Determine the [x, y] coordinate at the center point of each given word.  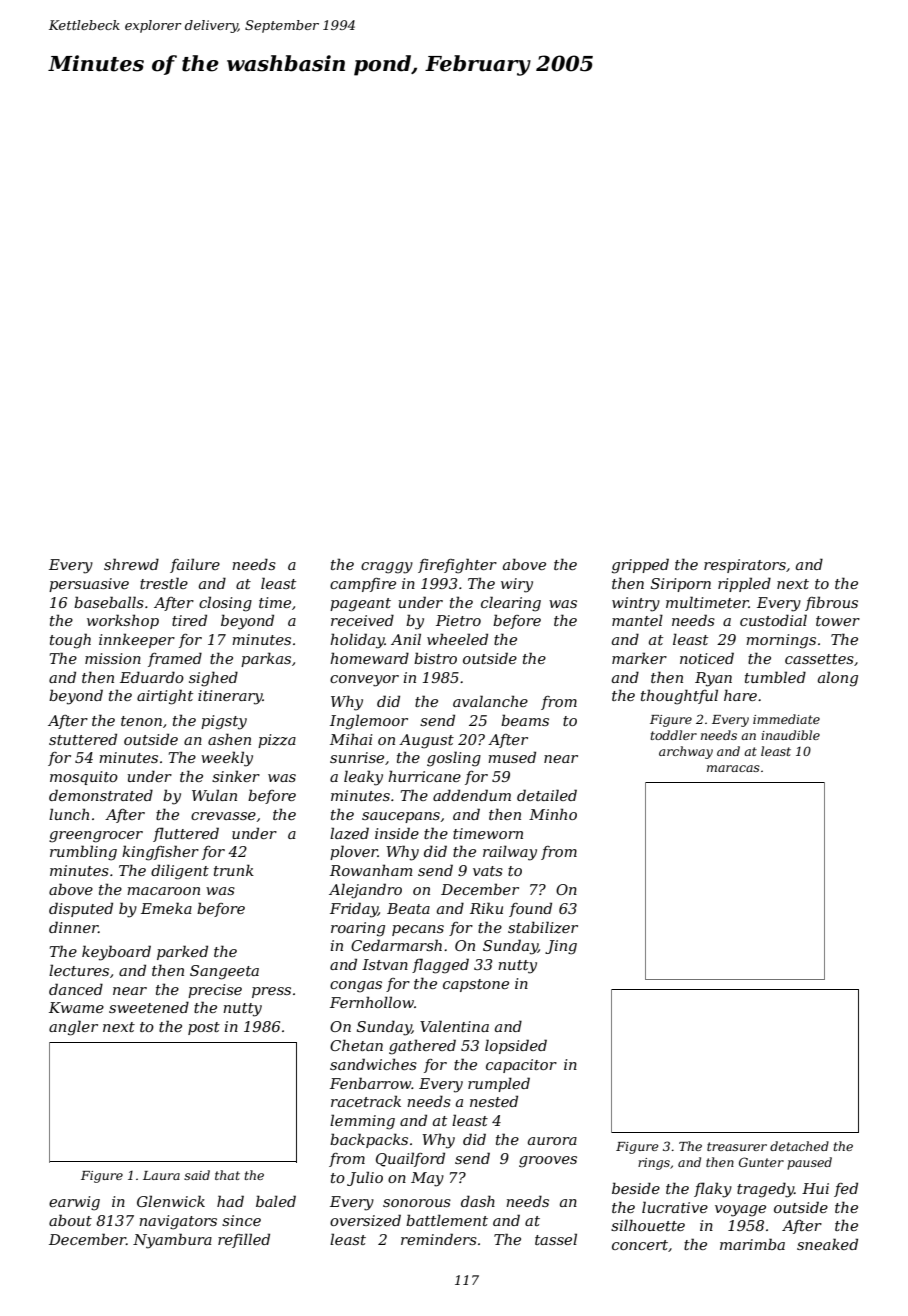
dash [478, 1201]
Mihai [351, 739]
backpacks [369, 1140]
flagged [440, 966]
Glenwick [171, 1201]
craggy [387, 568]
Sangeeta [224, 972]
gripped [640, 566]
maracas [733, 768]
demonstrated [101, 795]
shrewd [131, 564]
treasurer [737, 1146]
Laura [161, 1175]
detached [799, 1146]
